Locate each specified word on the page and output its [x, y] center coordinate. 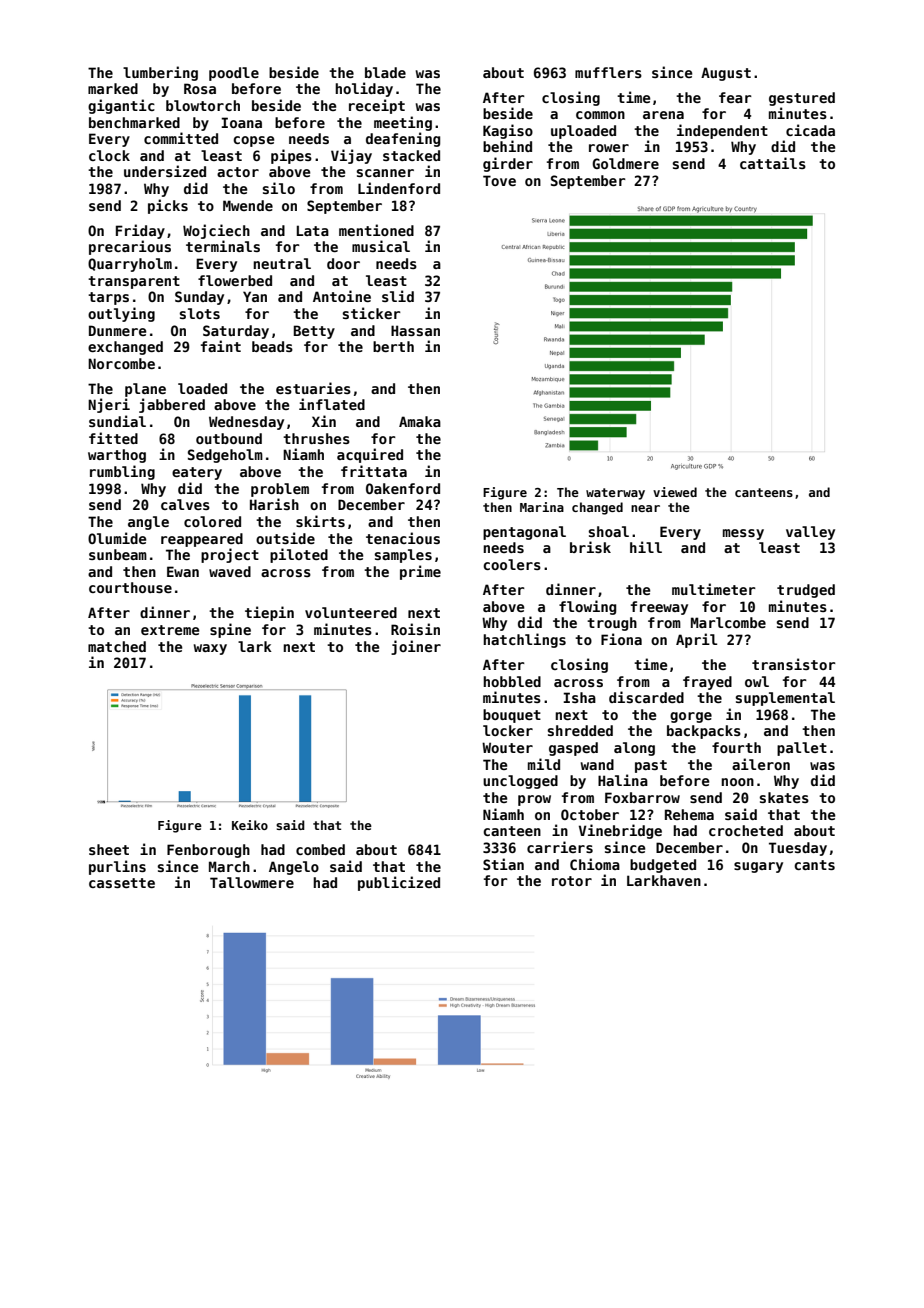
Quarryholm [130, 265]
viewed [675, 492]
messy [743, 534]
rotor [572, 881]
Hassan [415, 330]
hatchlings [524, 640]
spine [230, 630]
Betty [314, 332]
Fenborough [208, 851]
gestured [802, 99]
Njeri [109, 405]
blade [385, 72]
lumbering [160, 73]
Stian [503, 864]
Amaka [420, 421]
